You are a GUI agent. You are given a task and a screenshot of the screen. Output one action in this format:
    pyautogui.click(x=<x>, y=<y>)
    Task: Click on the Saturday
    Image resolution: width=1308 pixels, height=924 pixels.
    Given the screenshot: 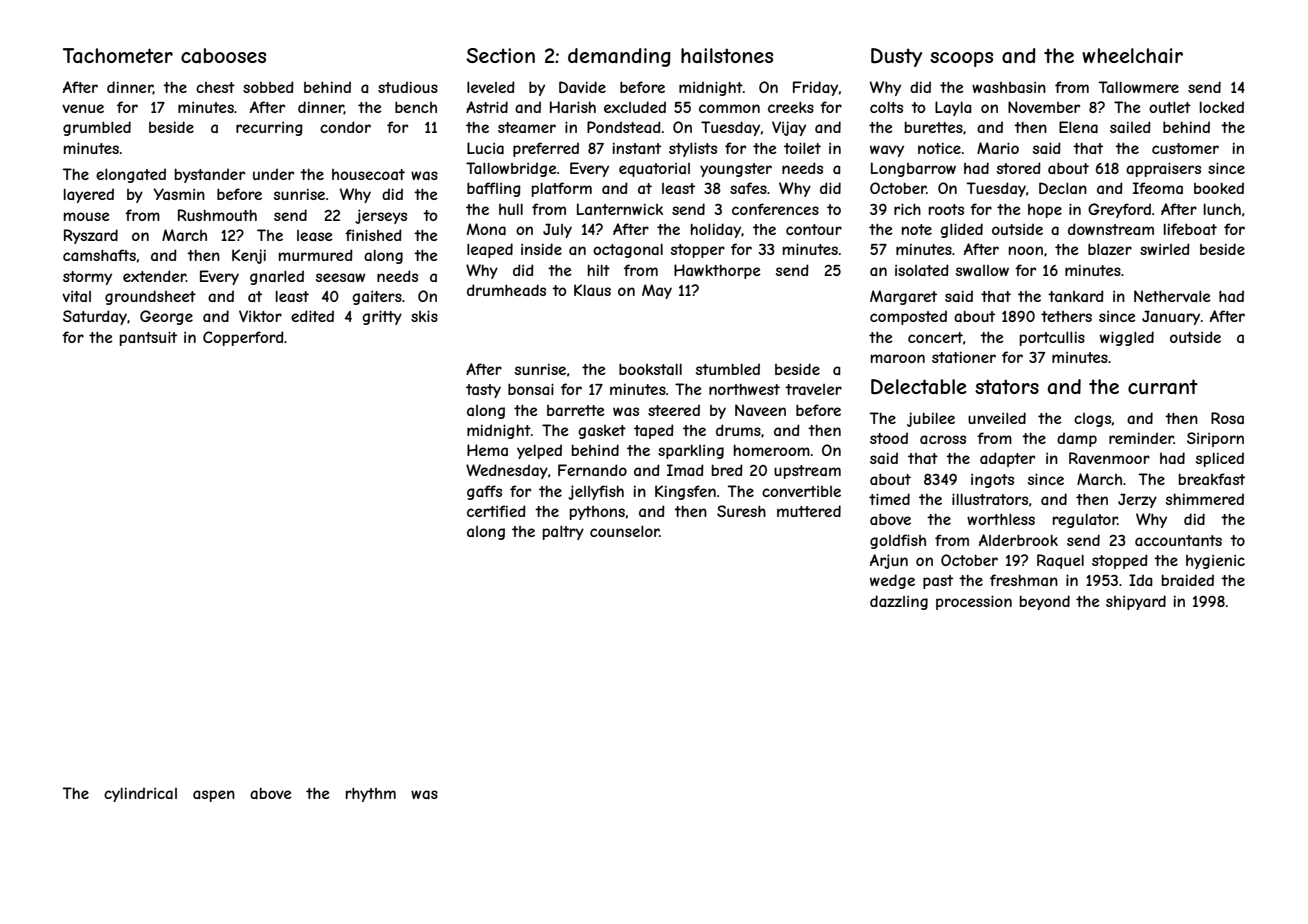 What is the action you would take?
    pyautogui.click(x=95, y=317)
